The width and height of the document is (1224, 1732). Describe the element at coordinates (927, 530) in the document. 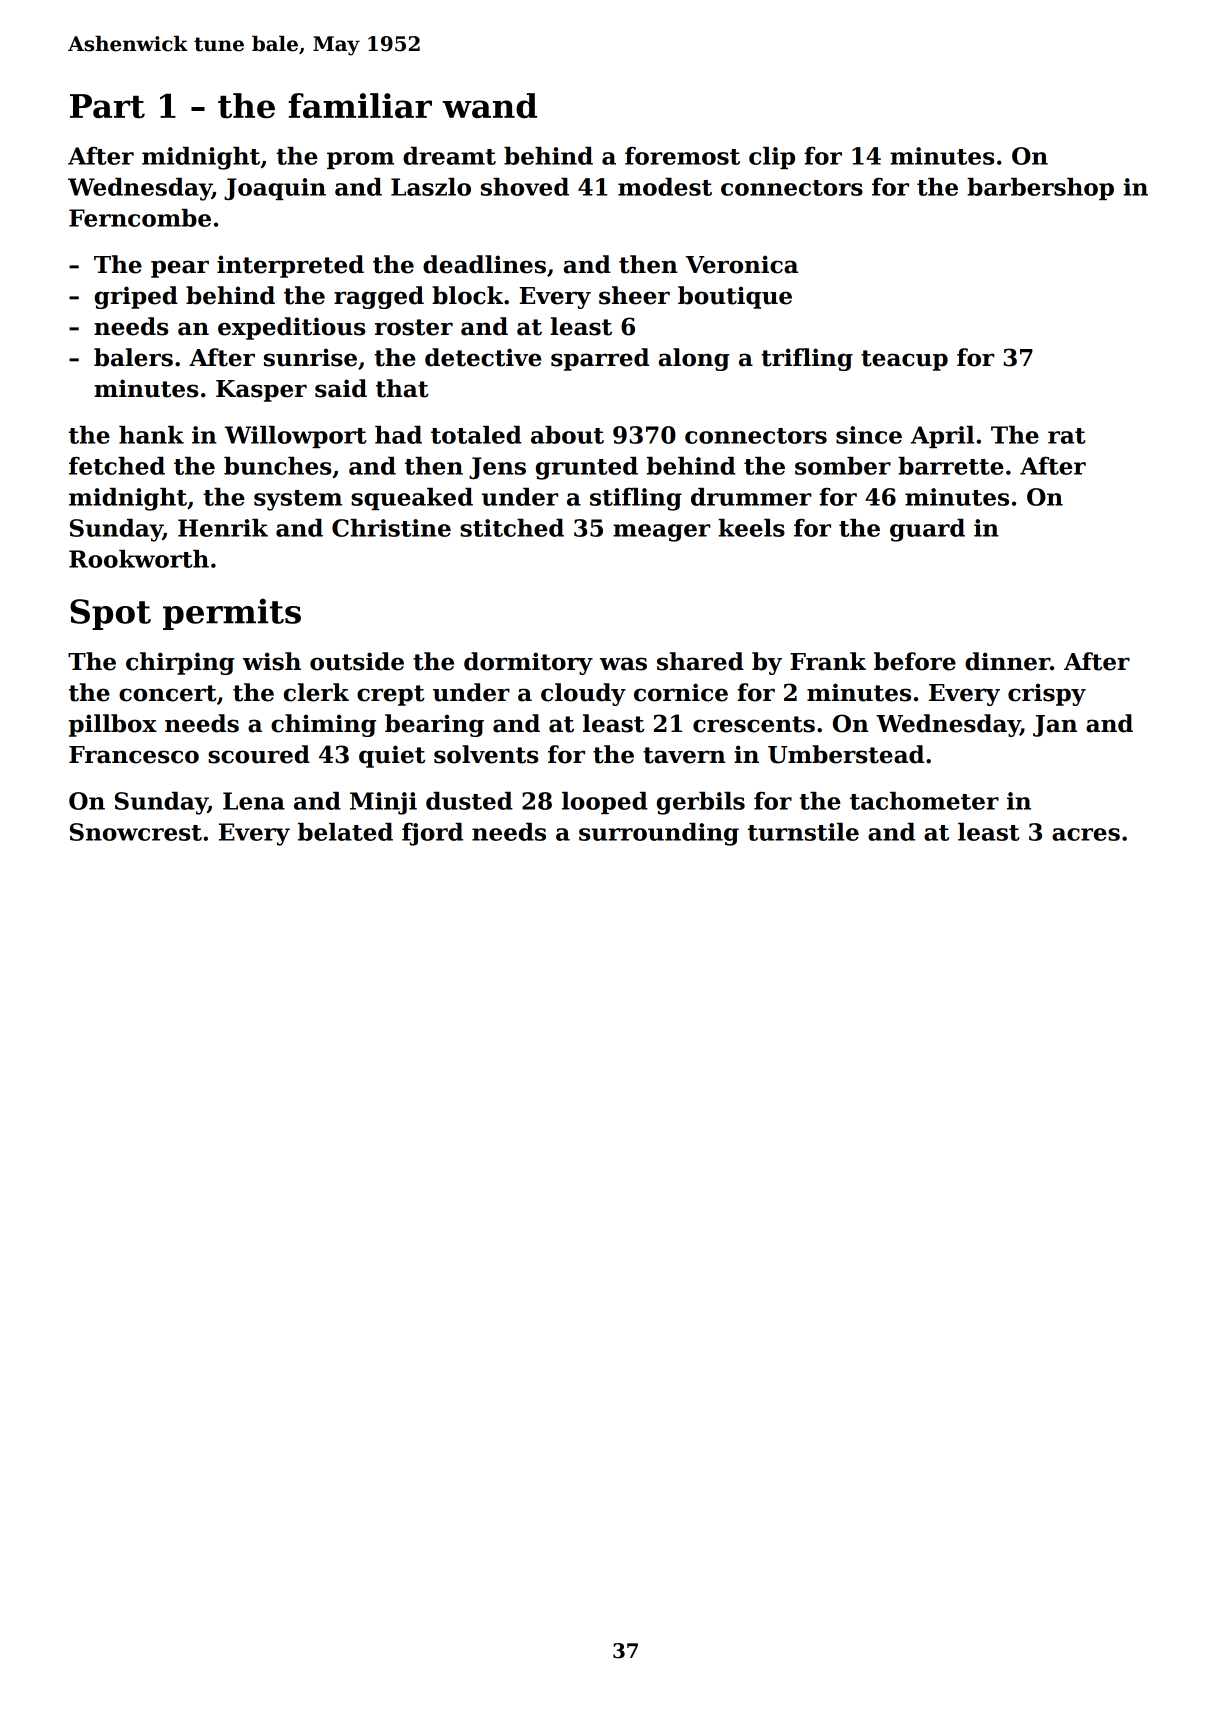

I see `guard` at that location.
